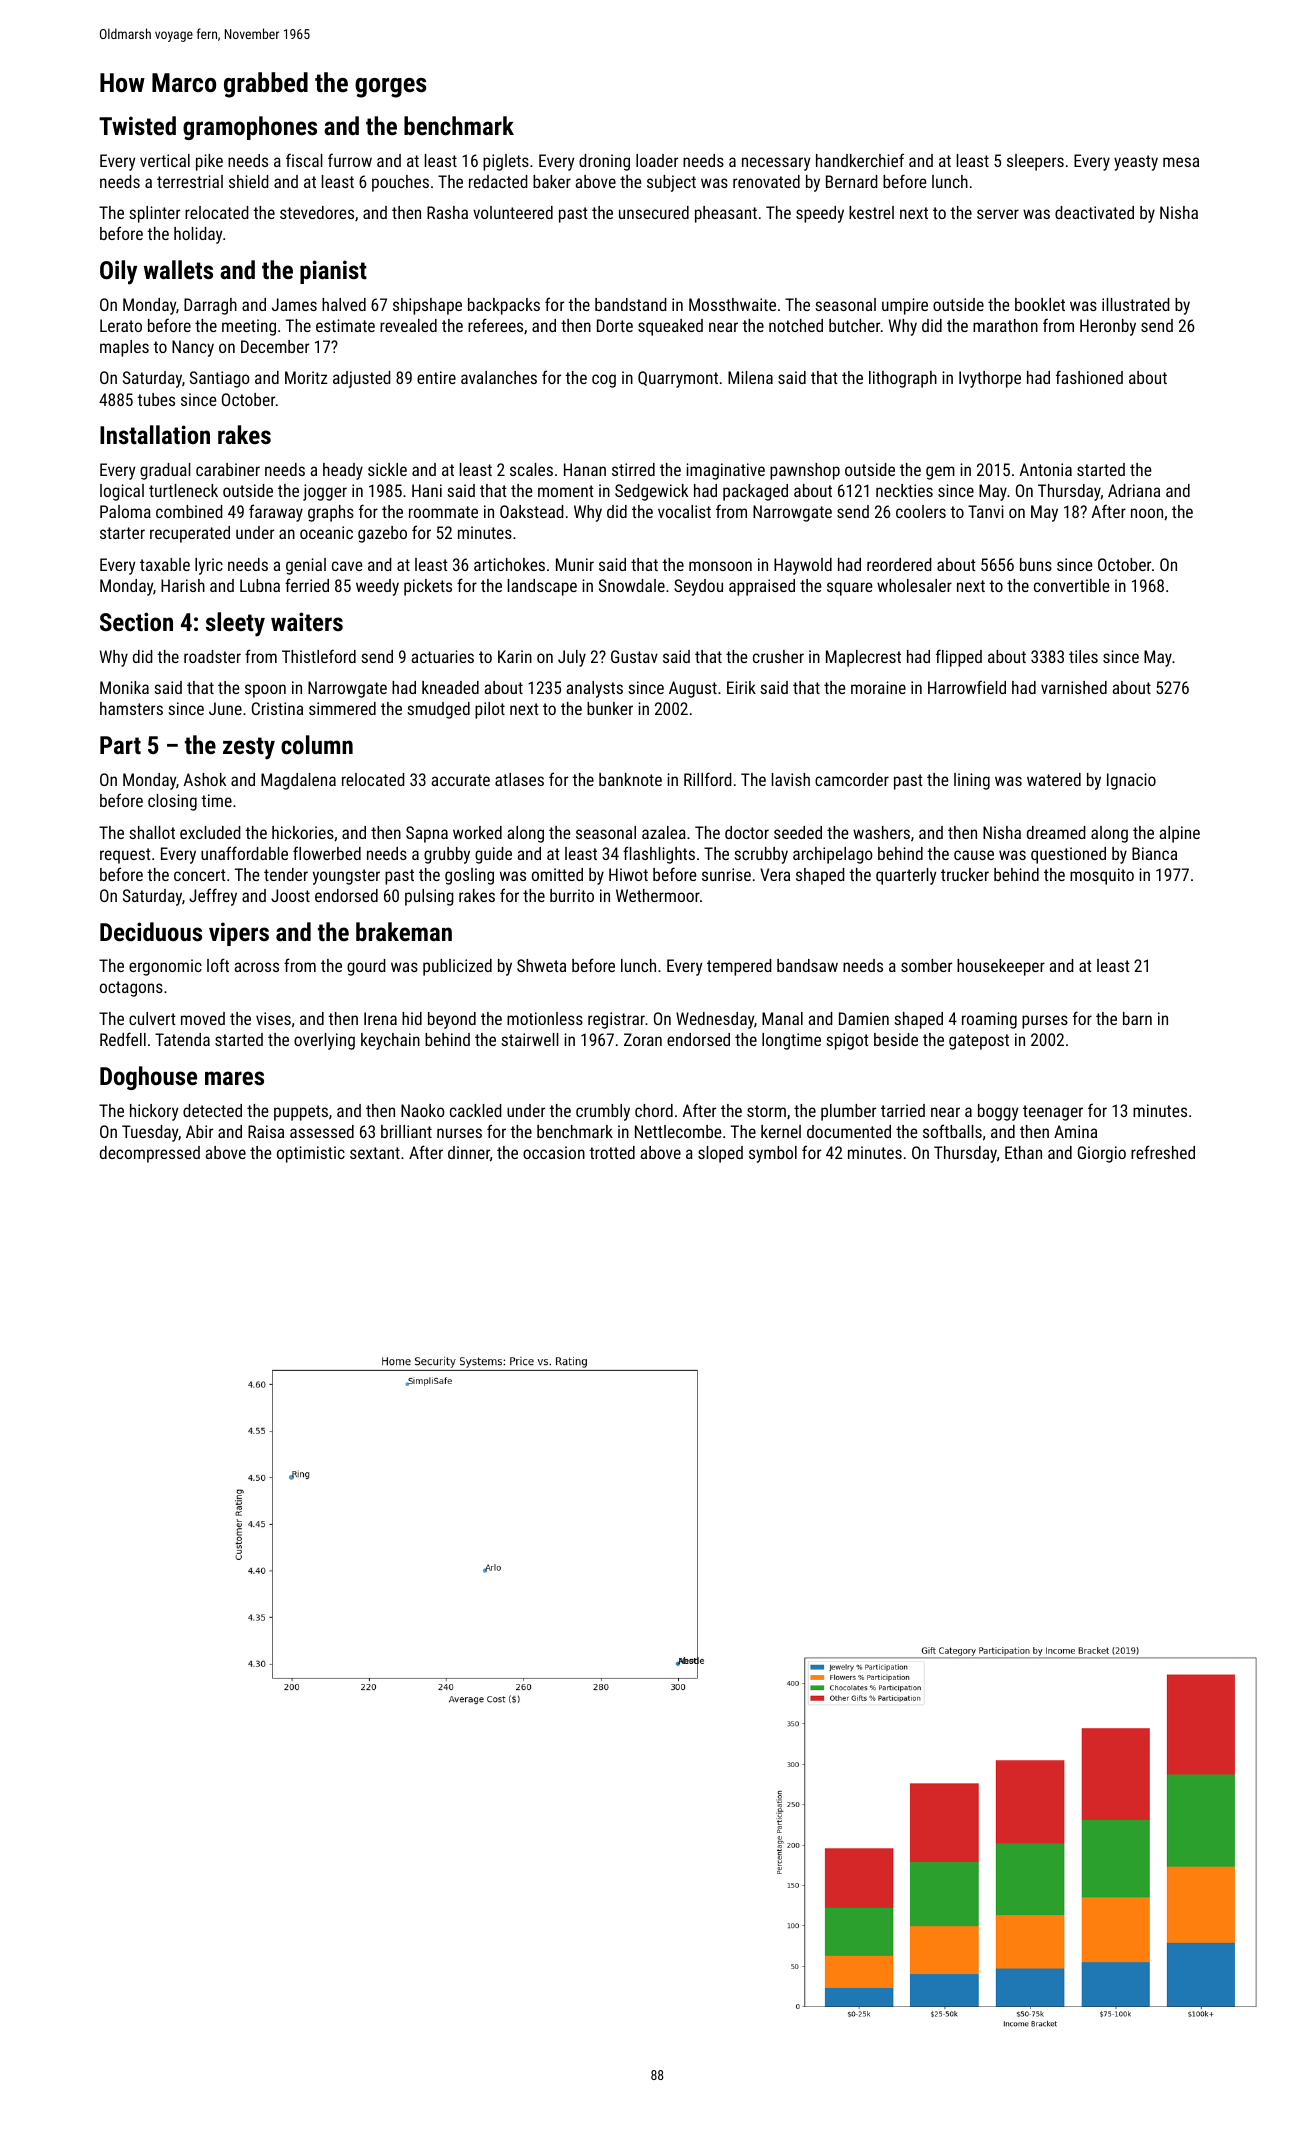 The height and width of the screenshot is (2142, 1301). What do you see at coordinates (684, 511) in the screenshot?
I see `vocalist` at bounding box center [684, 511].
